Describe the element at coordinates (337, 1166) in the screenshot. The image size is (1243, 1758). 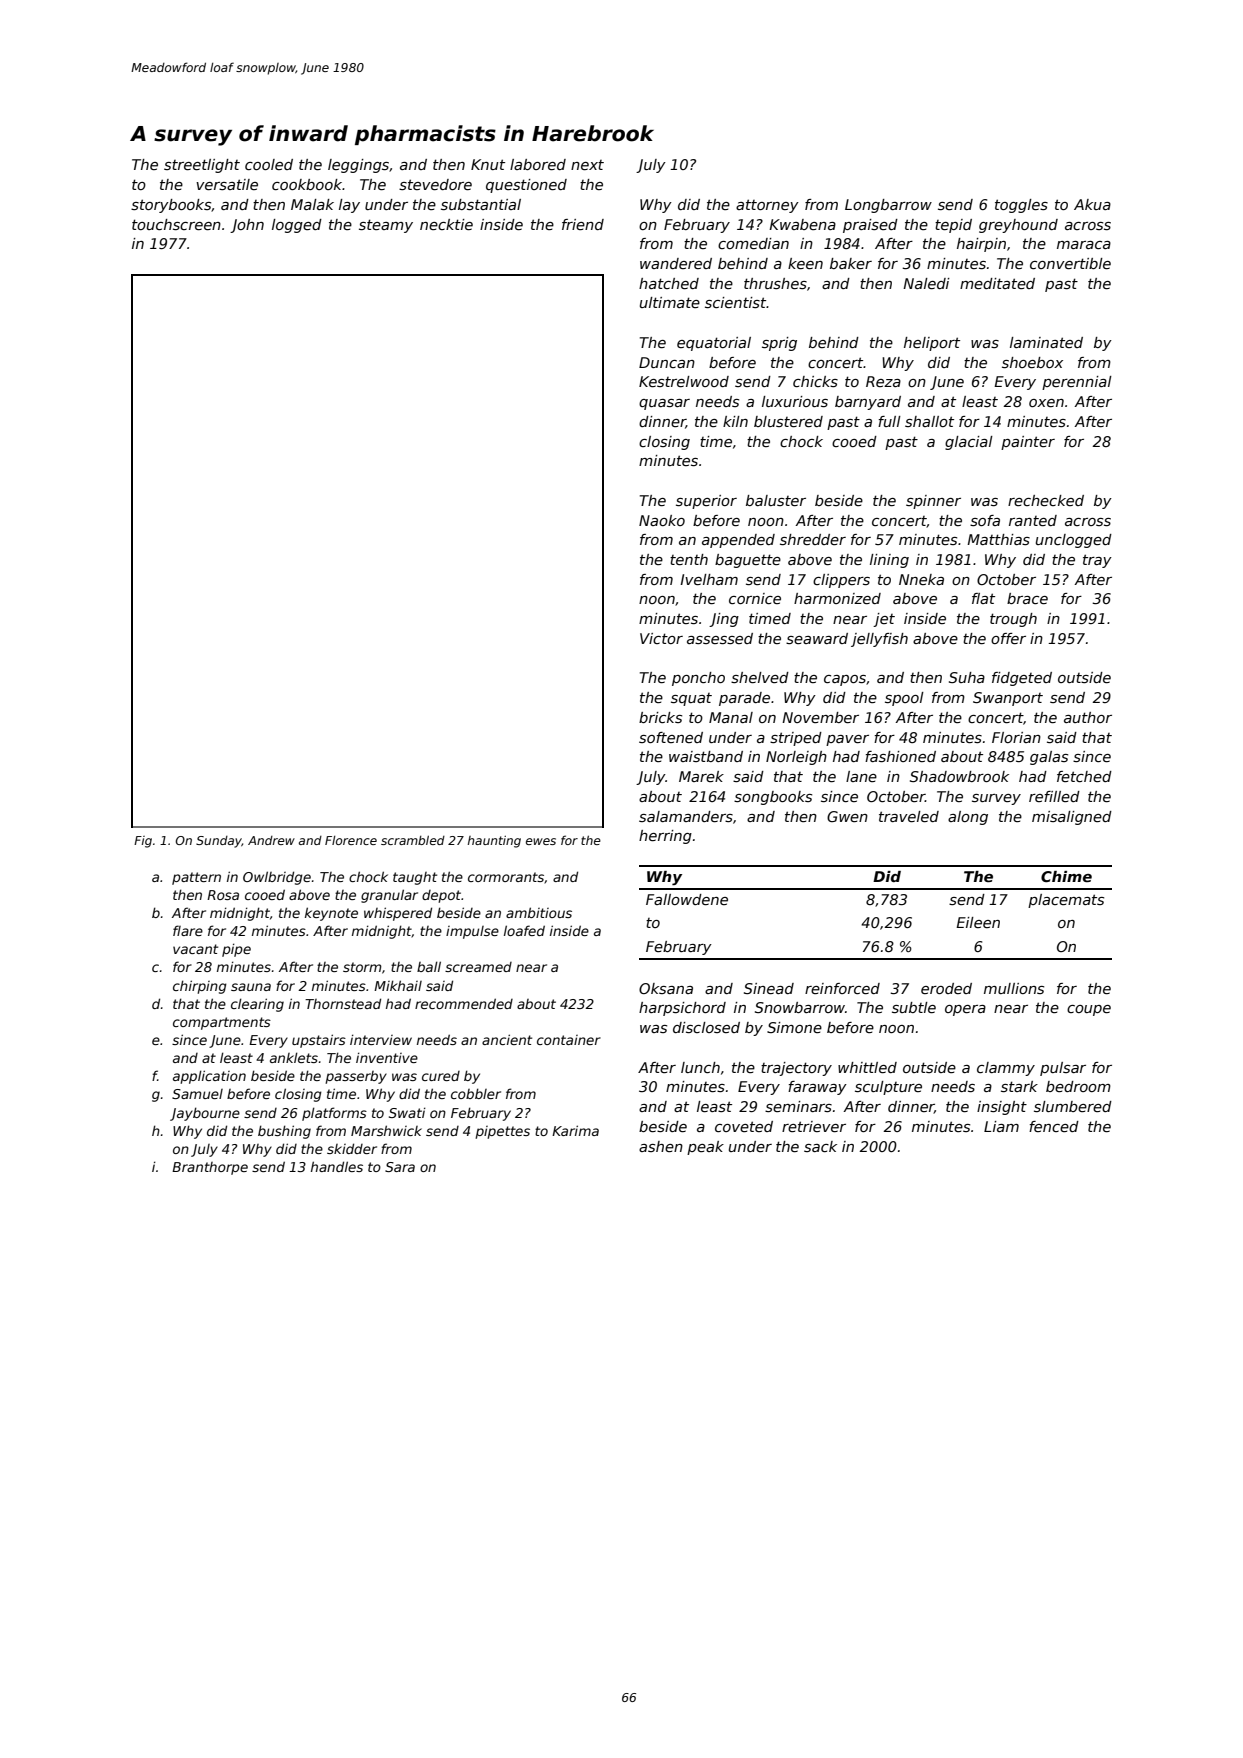
I see `handles` at that location.
